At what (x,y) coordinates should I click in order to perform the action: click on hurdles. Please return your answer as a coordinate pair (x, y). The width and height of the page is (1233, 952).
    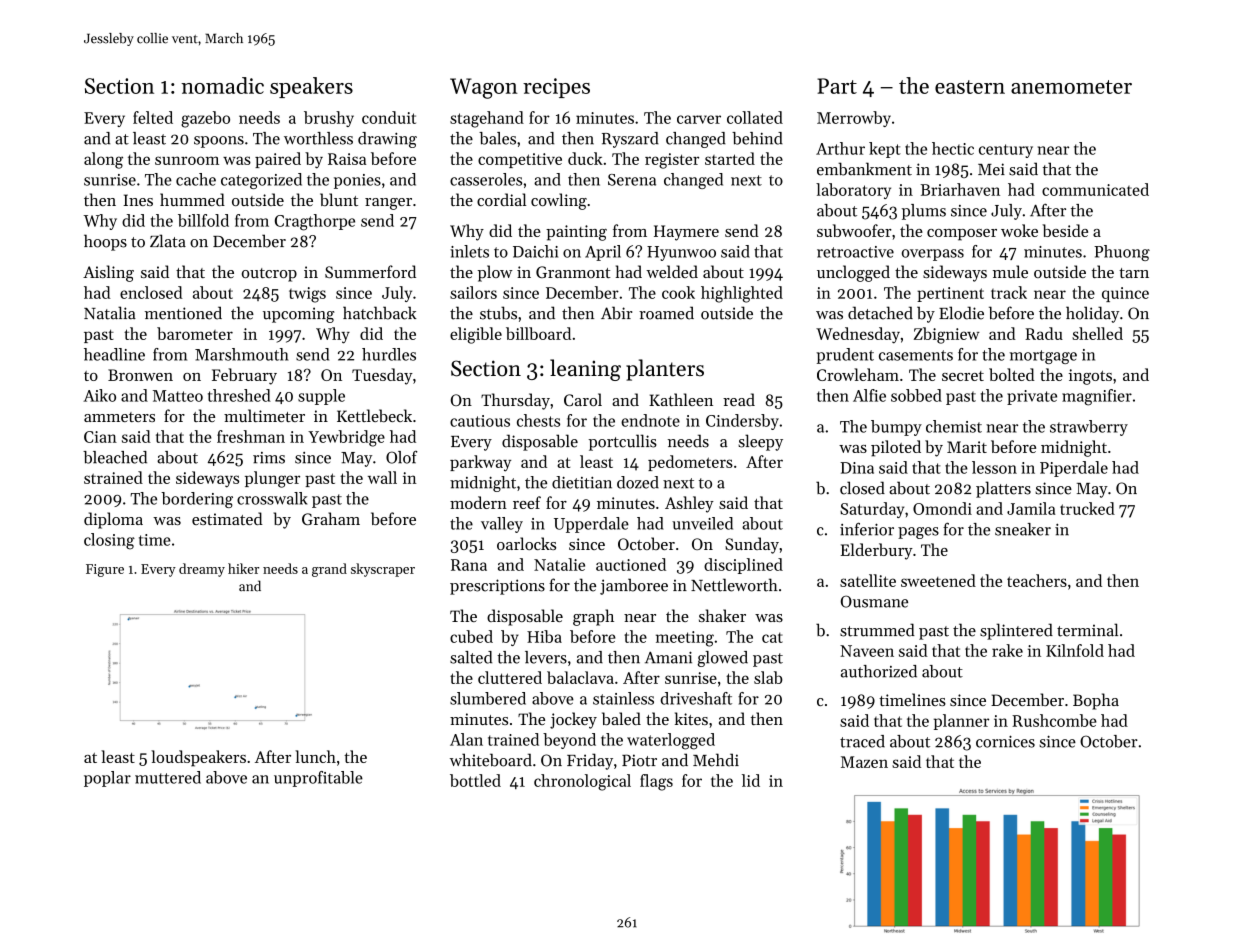
    Looking at the image, I should click on (389, 354).
